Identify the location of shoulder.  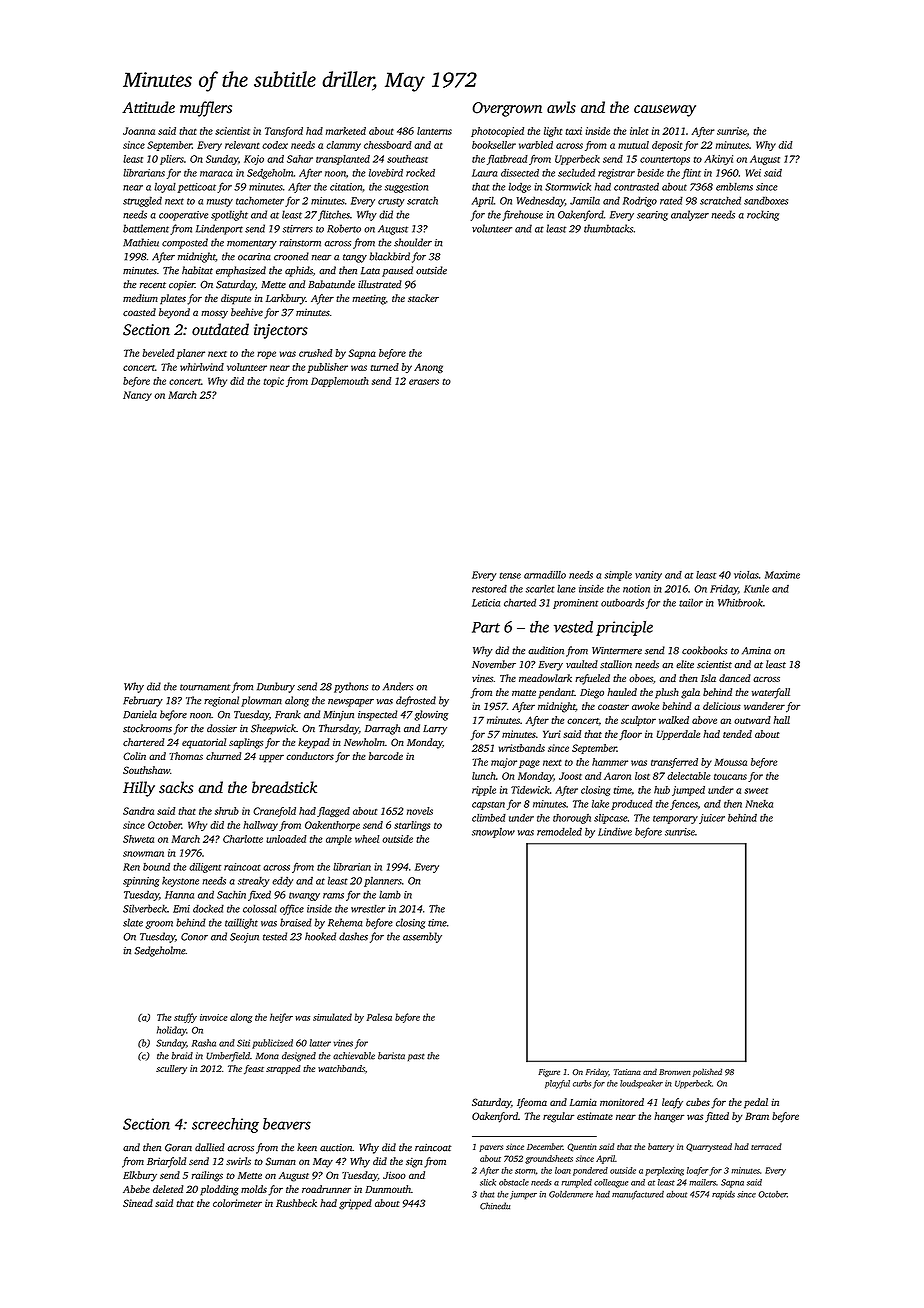
(413, 242).
